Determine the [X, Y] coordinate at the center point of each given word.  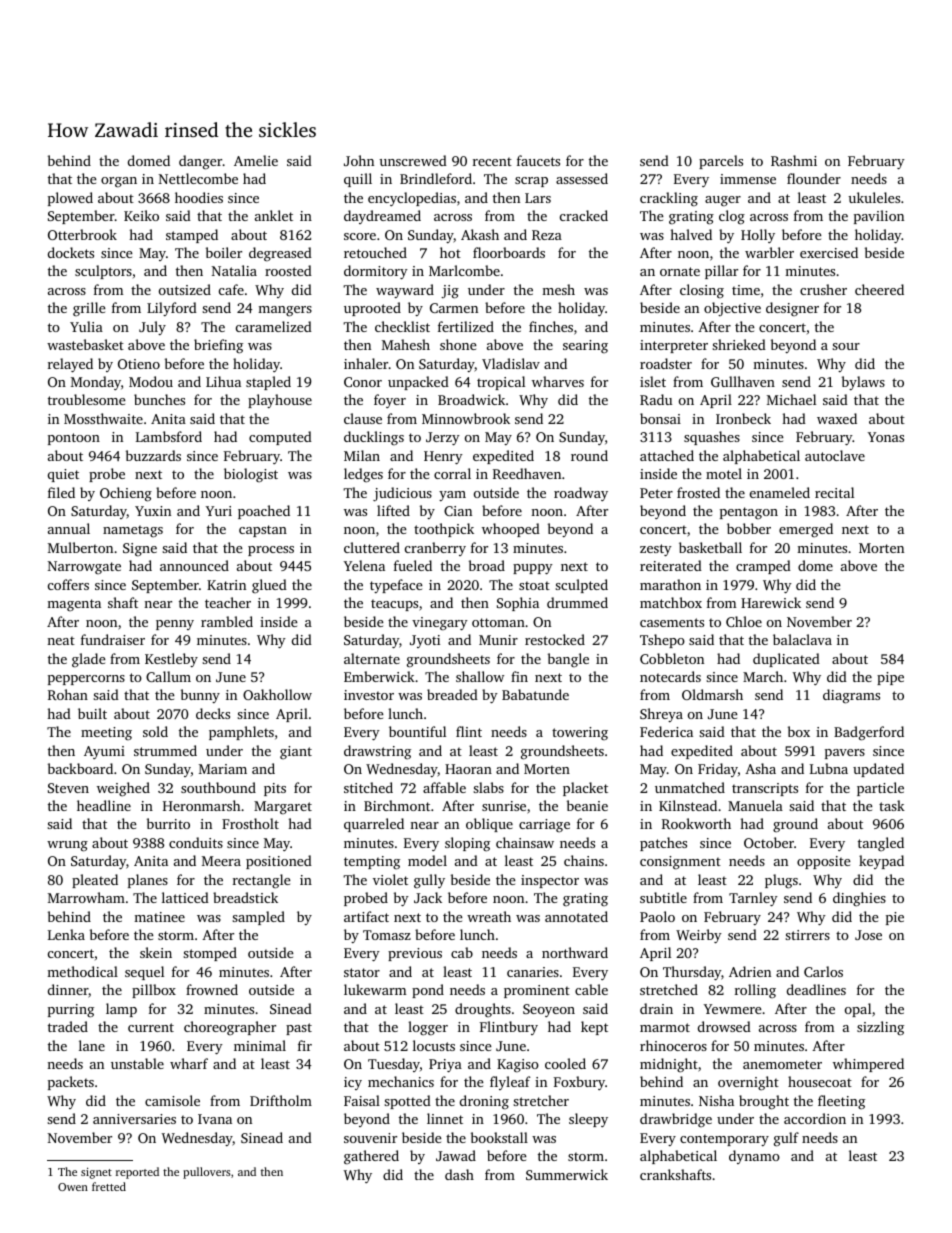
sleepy [588, 1120]
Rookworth [696, 823]
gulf [786, 1139]
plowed [70, 199]
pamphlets [241, 733]
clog [732, 217]
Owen [73, 1187]
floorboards [509, 252]
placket [585, 789]
